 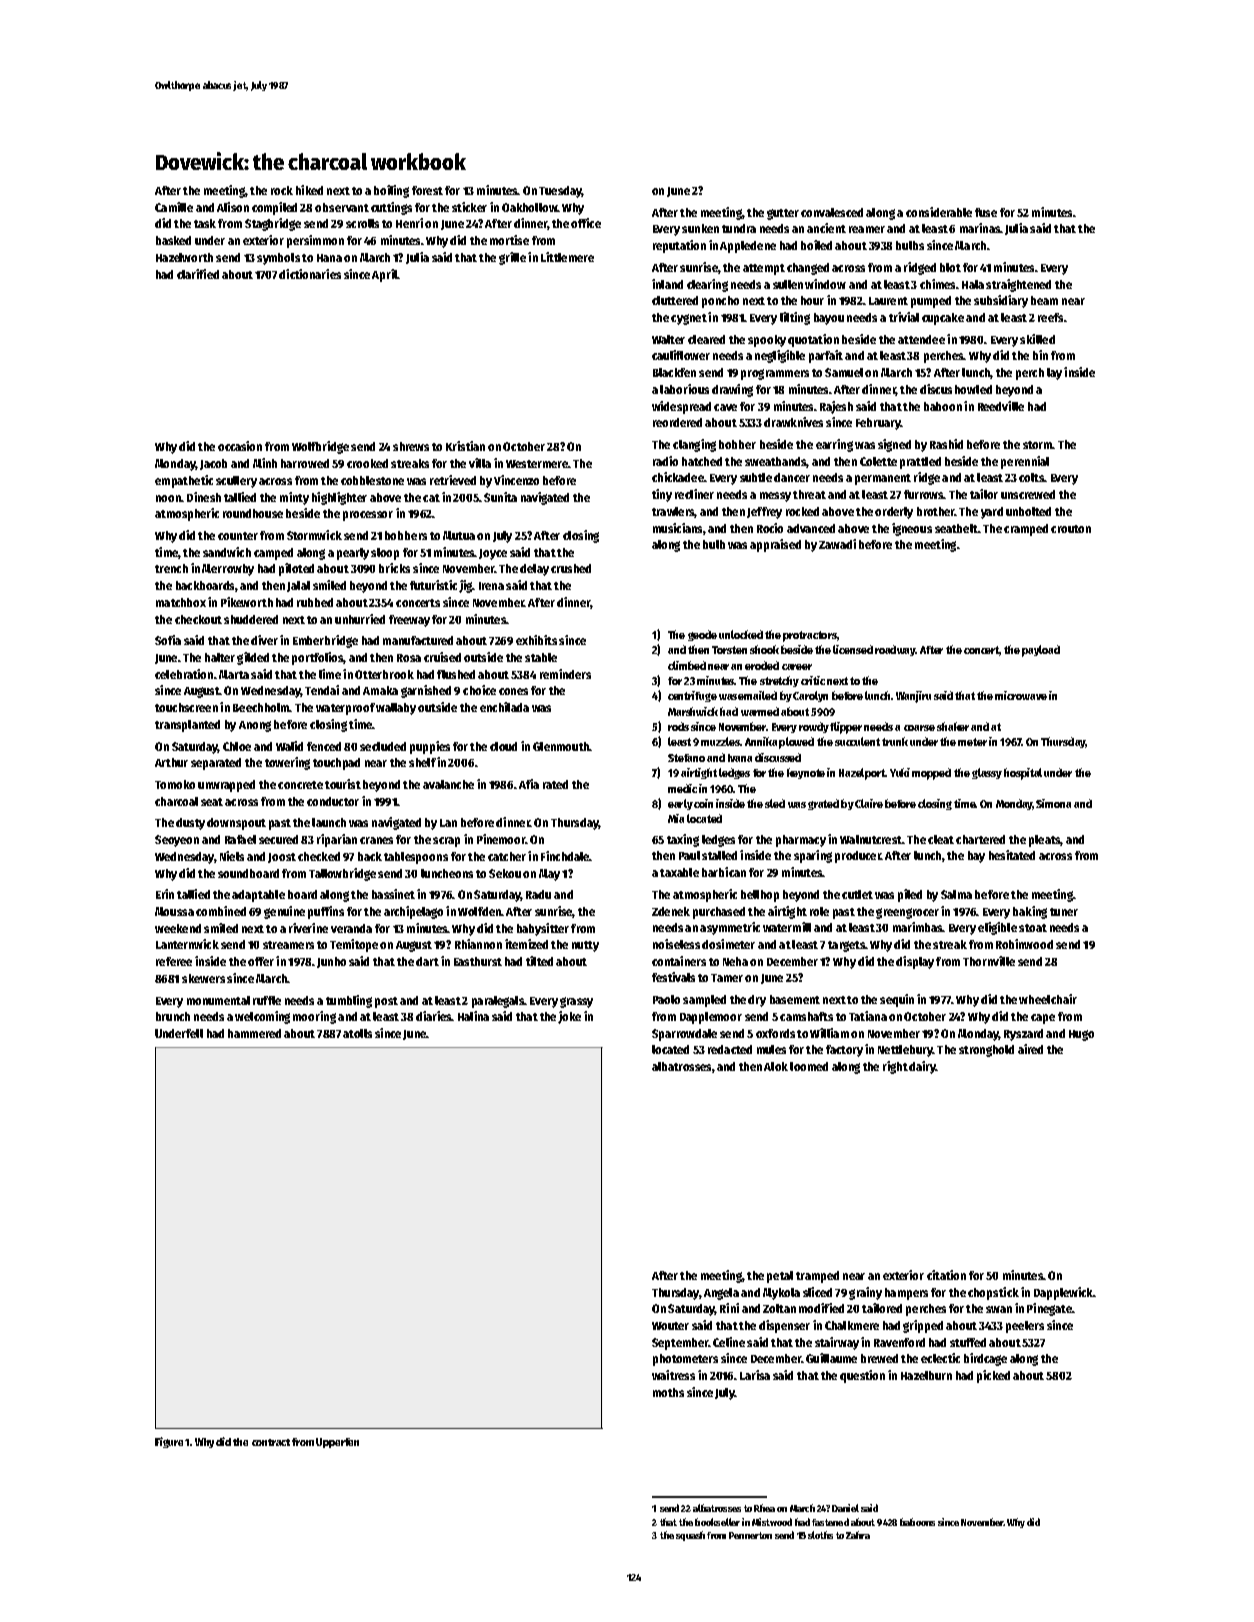 I want to click on celebration, so click(x=184, y=674).
